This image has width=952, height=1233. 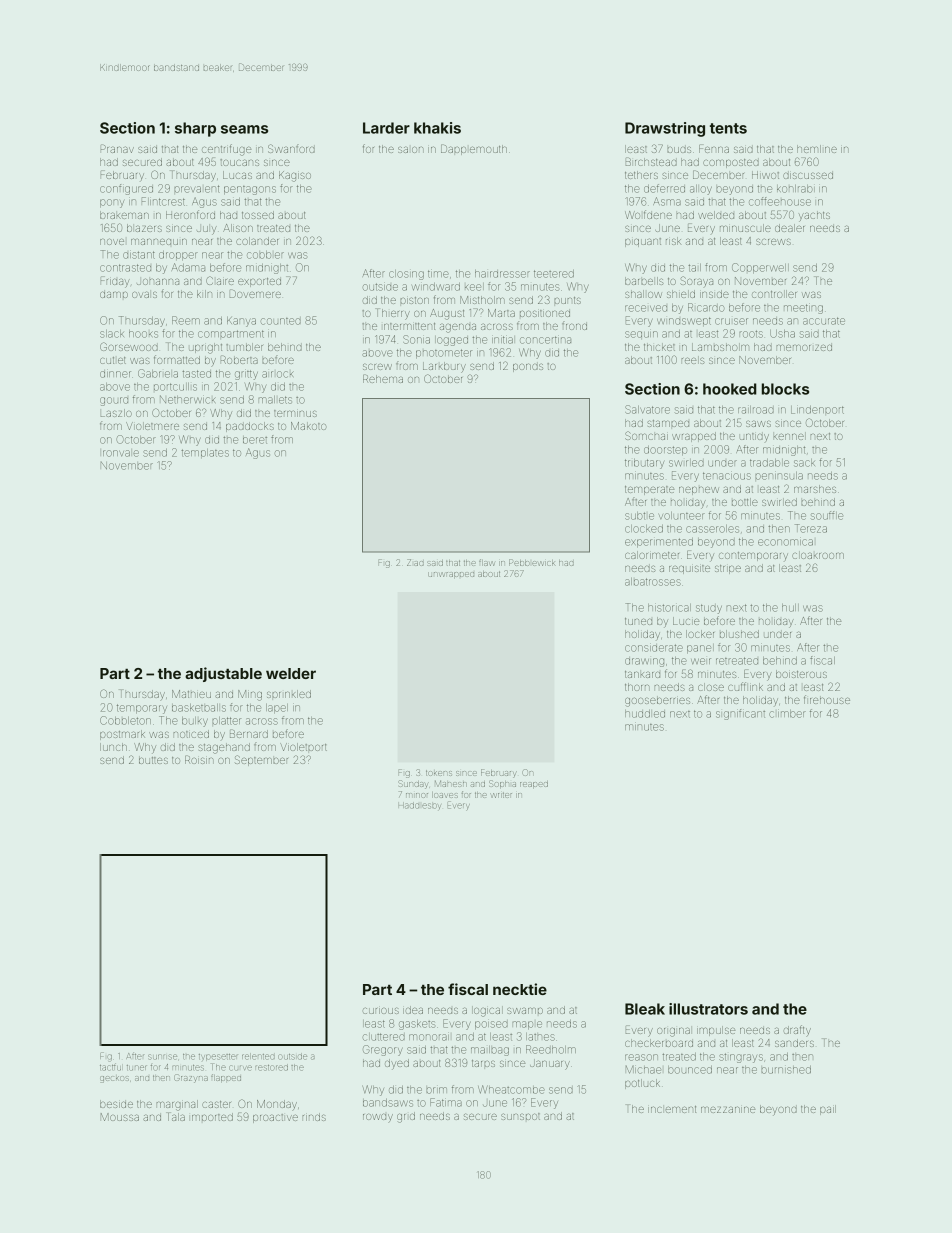 I want to click on Dapplemouth, so click(x=474, y=150).
